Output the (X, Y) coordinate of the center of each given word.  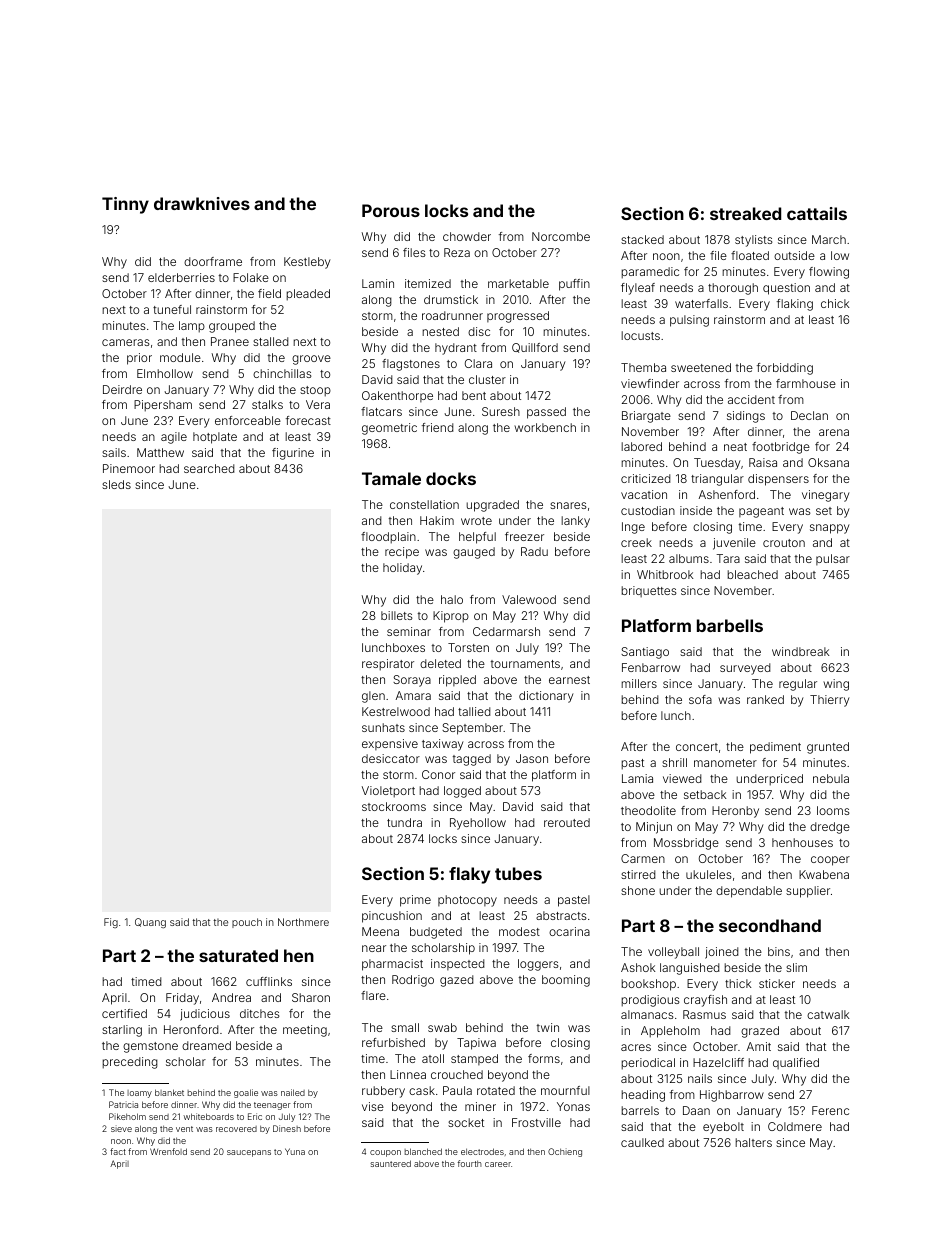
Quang (150, 923)
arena (834, 432)
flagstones (411, 365)
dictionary (546, 697)
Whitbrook (665, 574)
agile (174, 438)
